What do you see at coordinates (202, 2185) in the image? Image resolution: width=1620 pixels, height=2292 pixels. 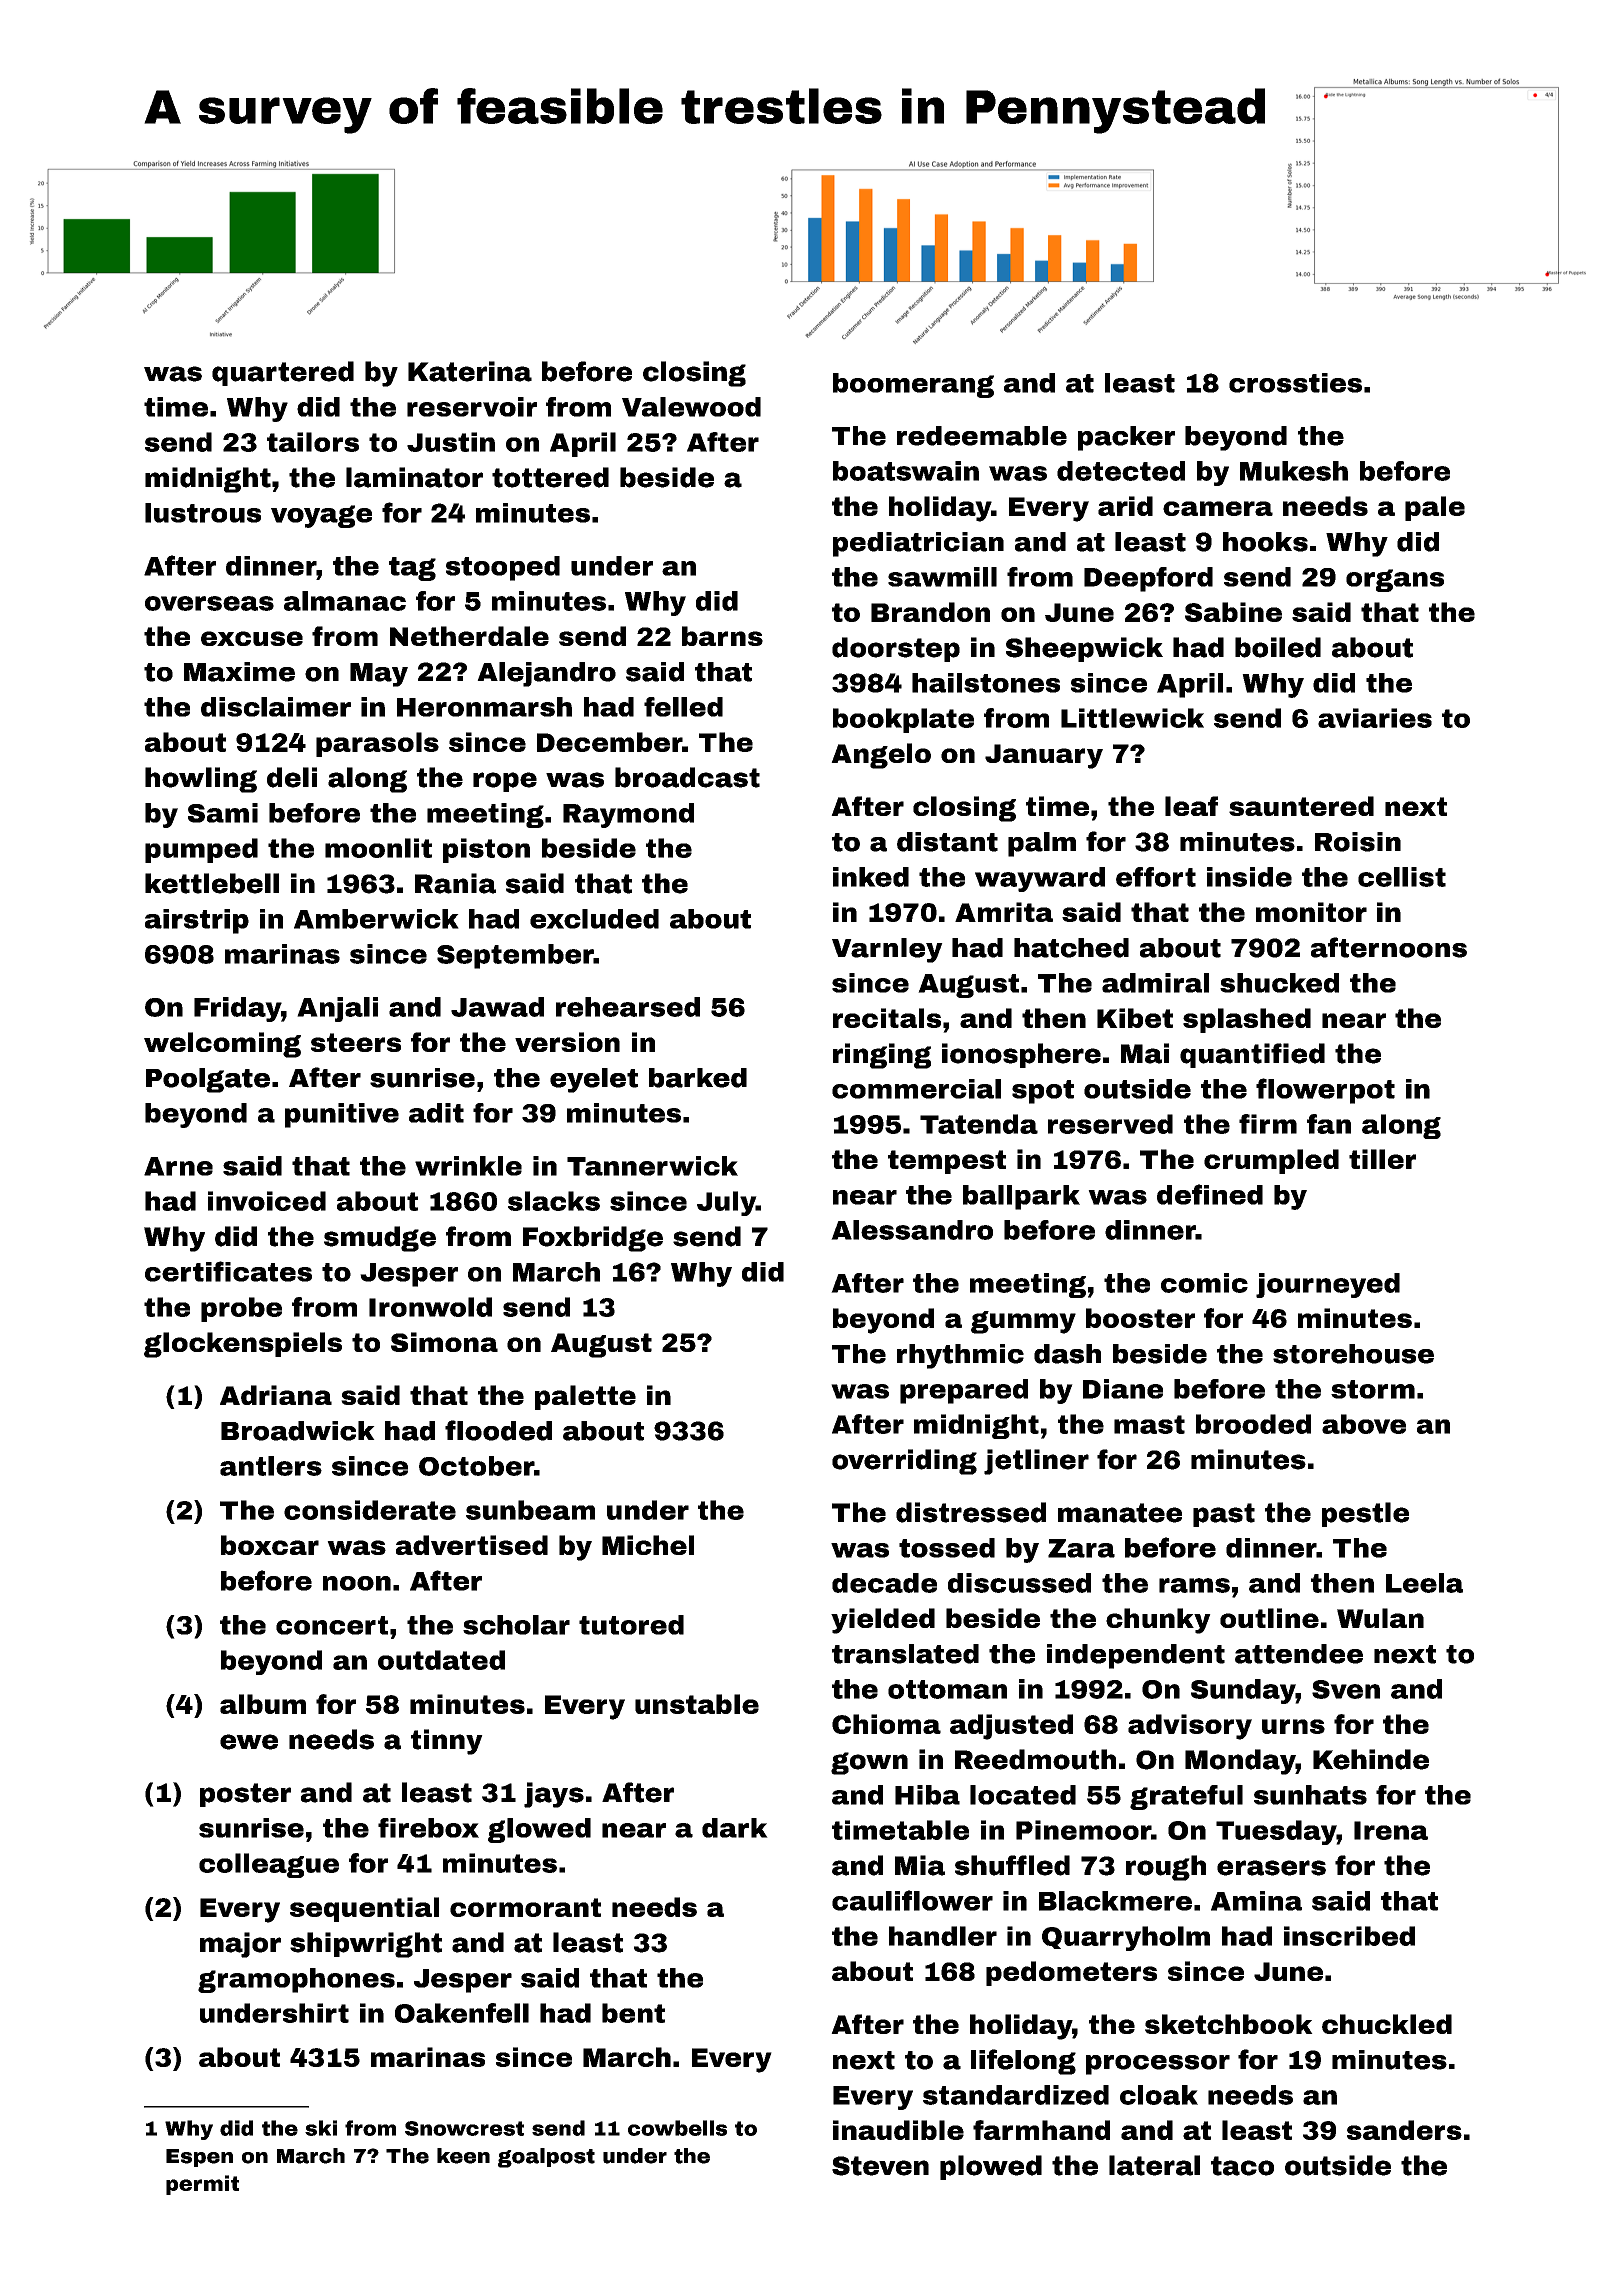 I see `permit` at bounding box center [202, 2185].
